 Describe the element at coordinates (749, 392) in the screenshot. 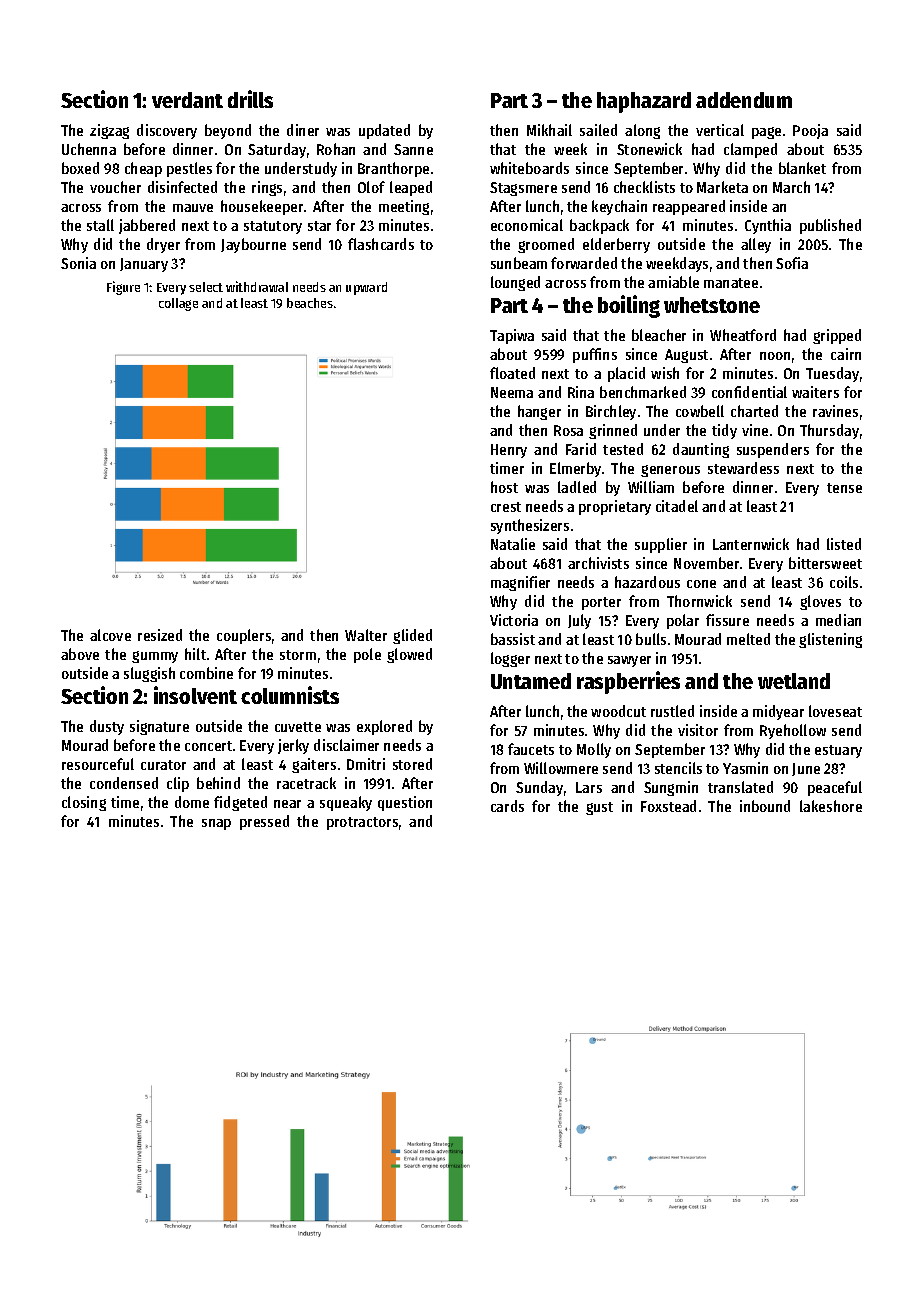

I see `confidential` at that location.
